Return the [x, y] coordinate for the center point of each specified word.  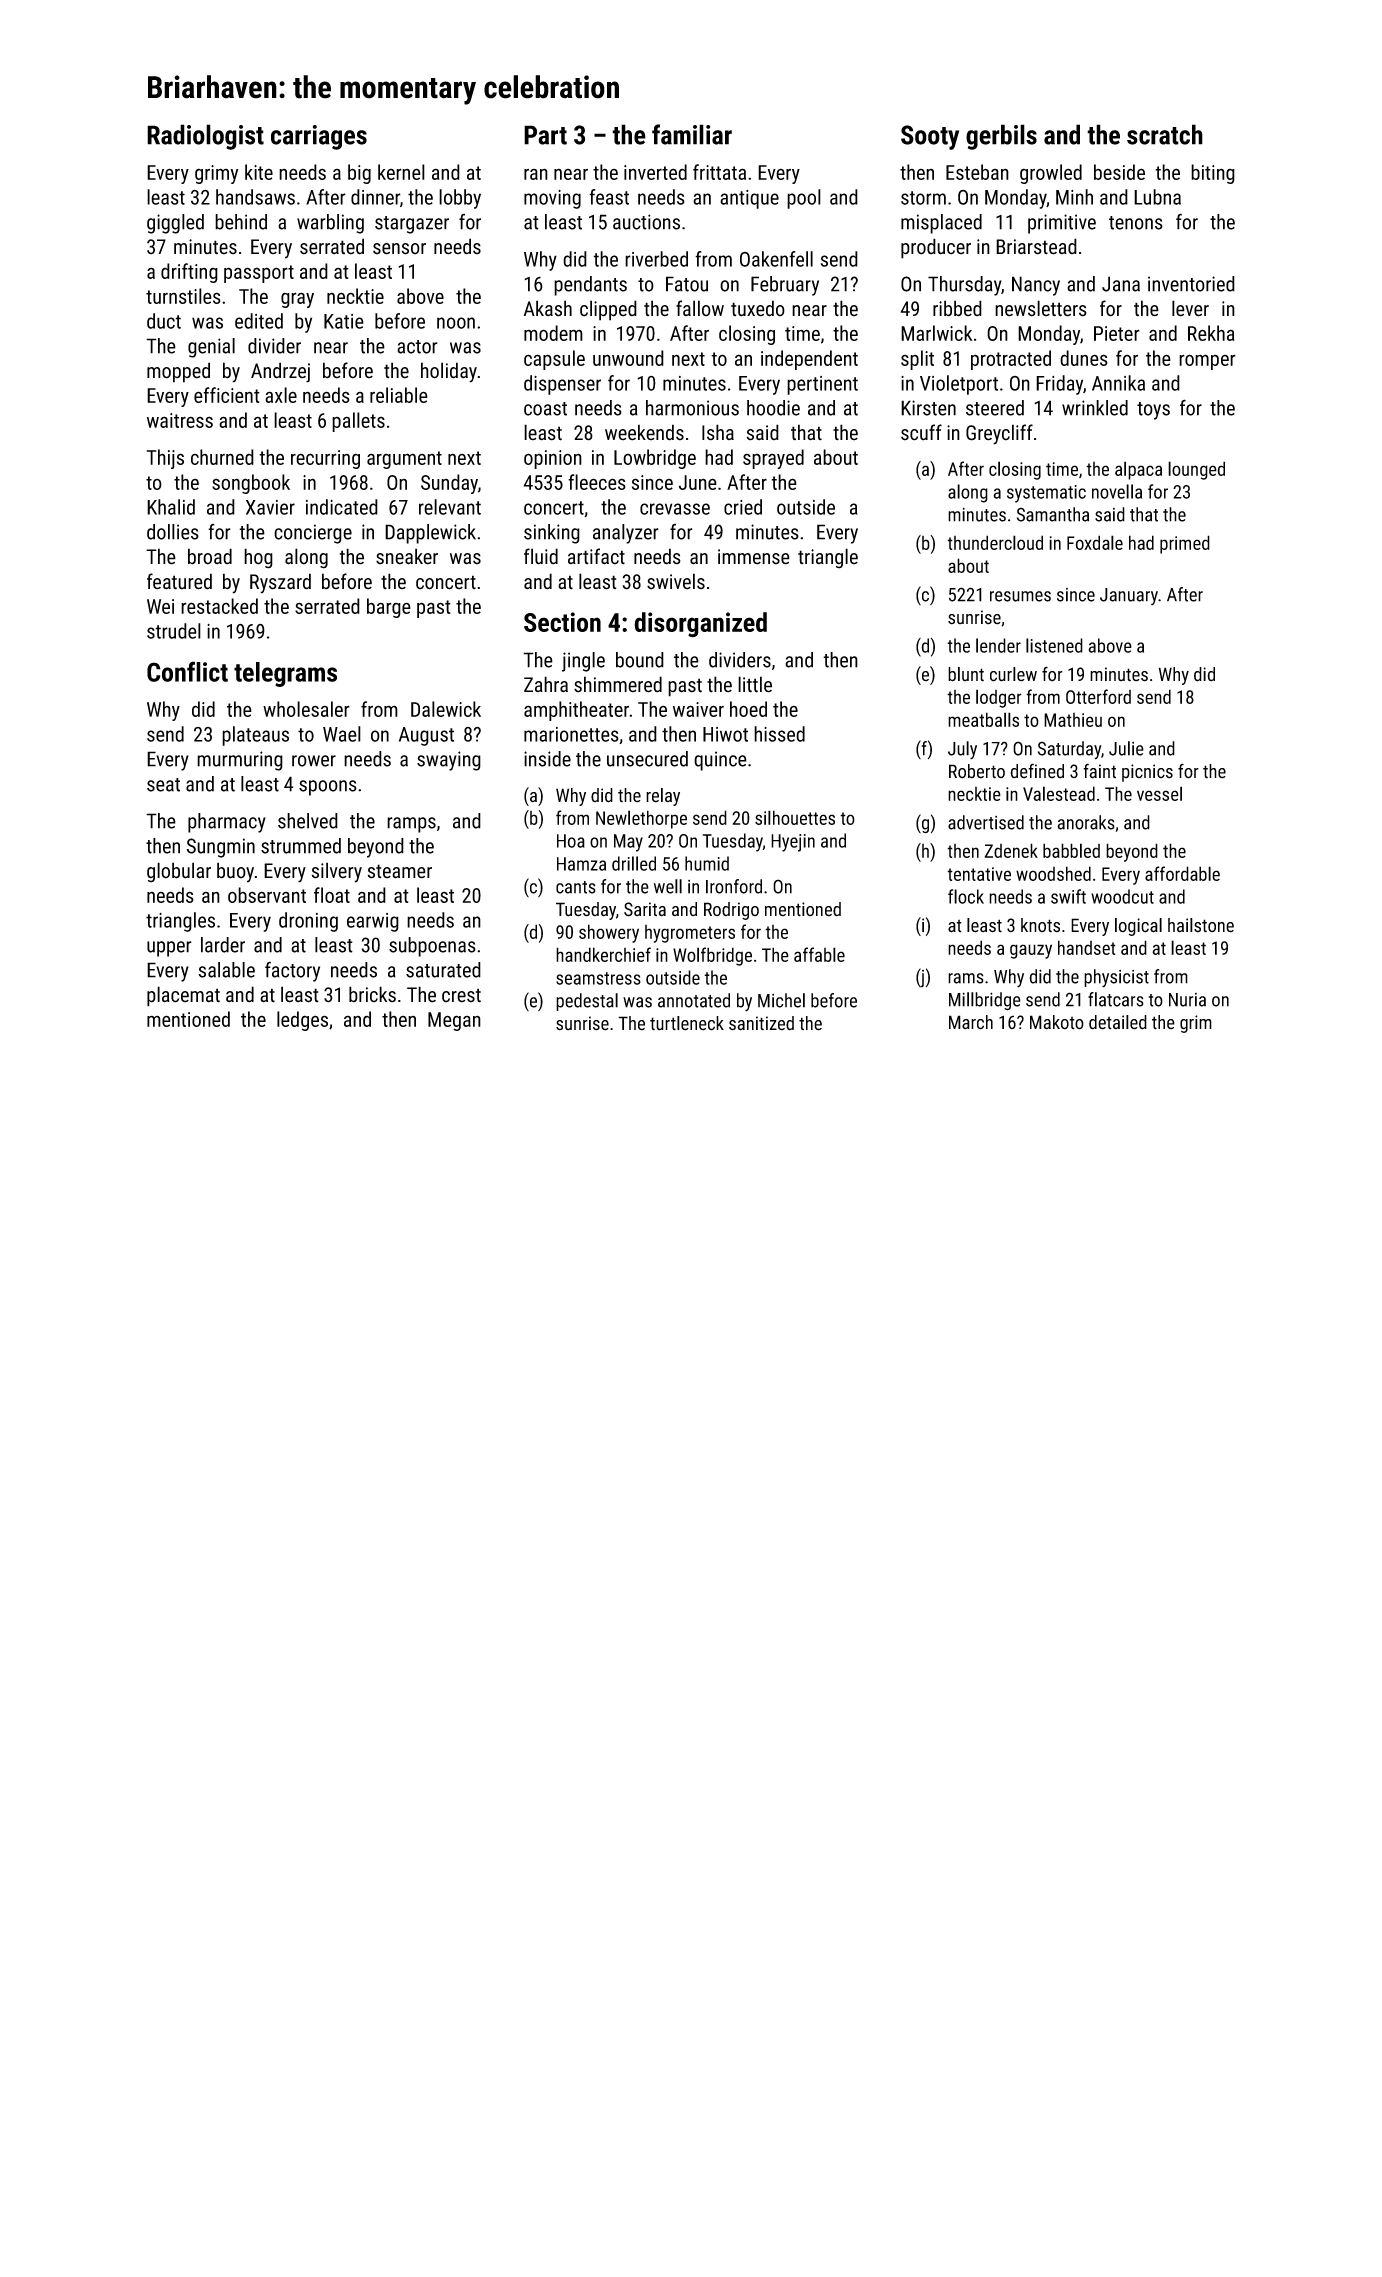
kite [259, 172]
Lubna [1157, 197]
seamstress [598, 978]
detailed [1118, 1022]
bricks [372, 994]
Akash [548, 308]
